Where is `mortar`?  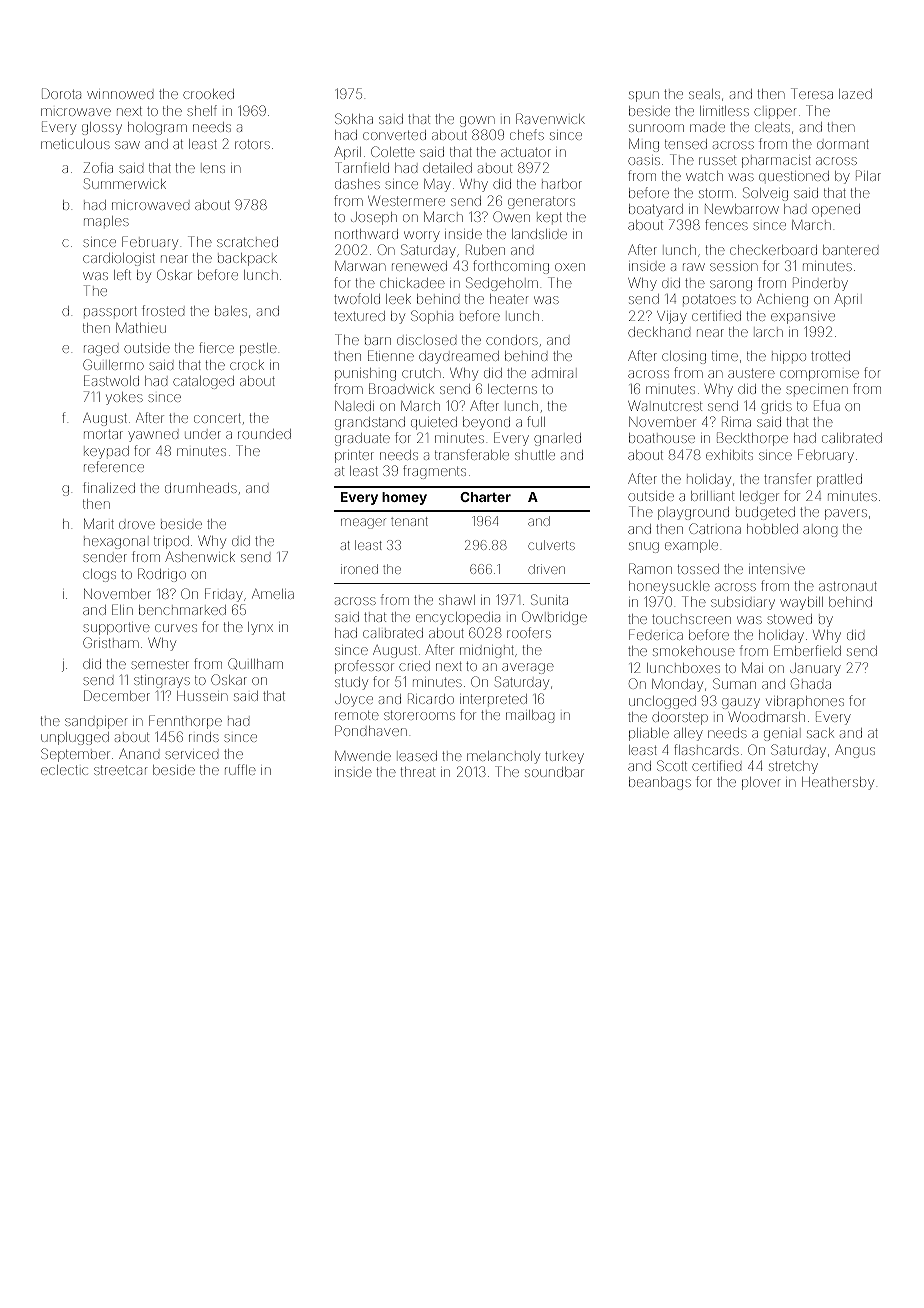 mortar is located at coordinates (103, 434).
